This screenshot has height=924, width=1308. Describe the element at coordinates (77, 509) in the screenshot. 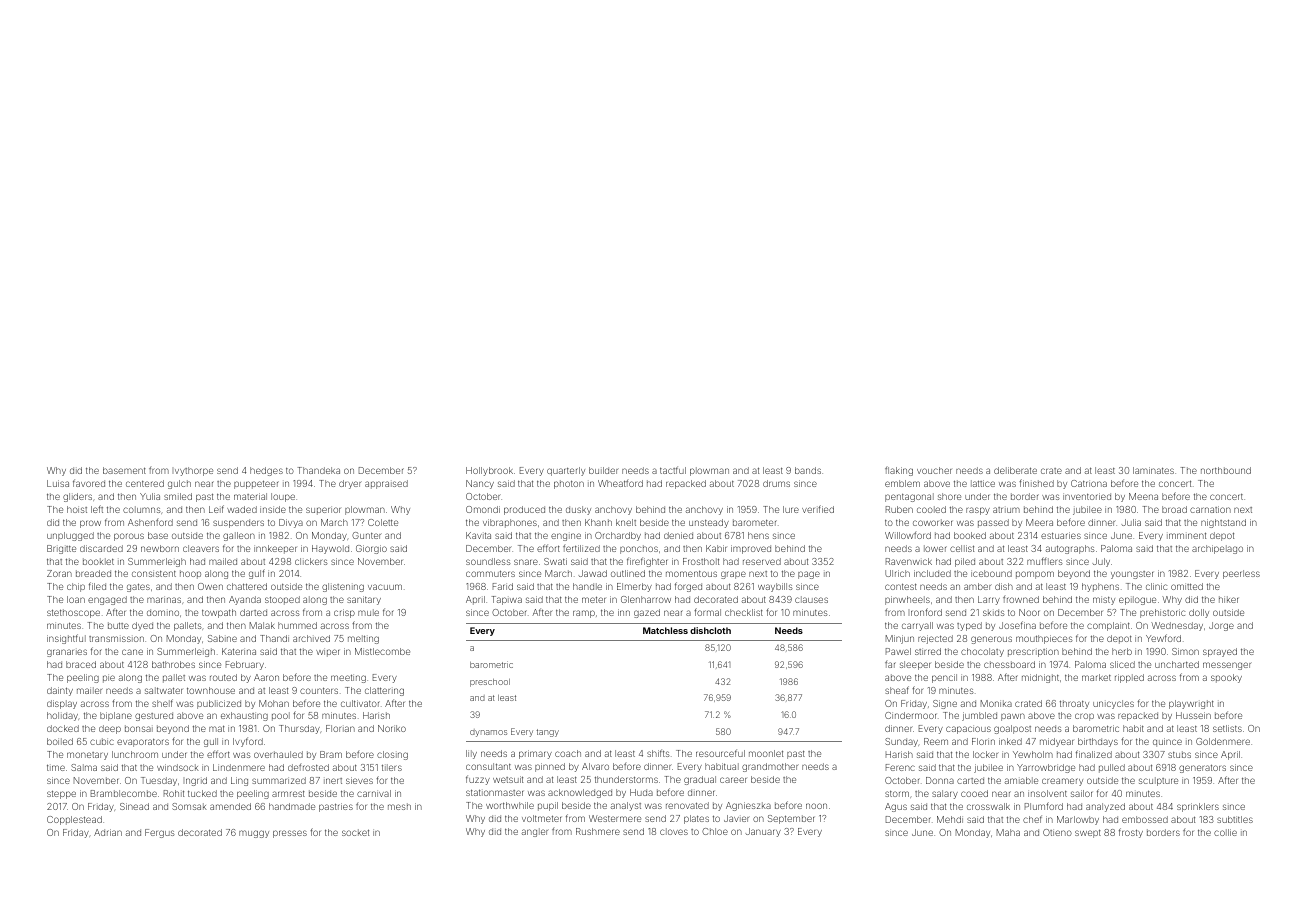

I see `hoist` at that location.
